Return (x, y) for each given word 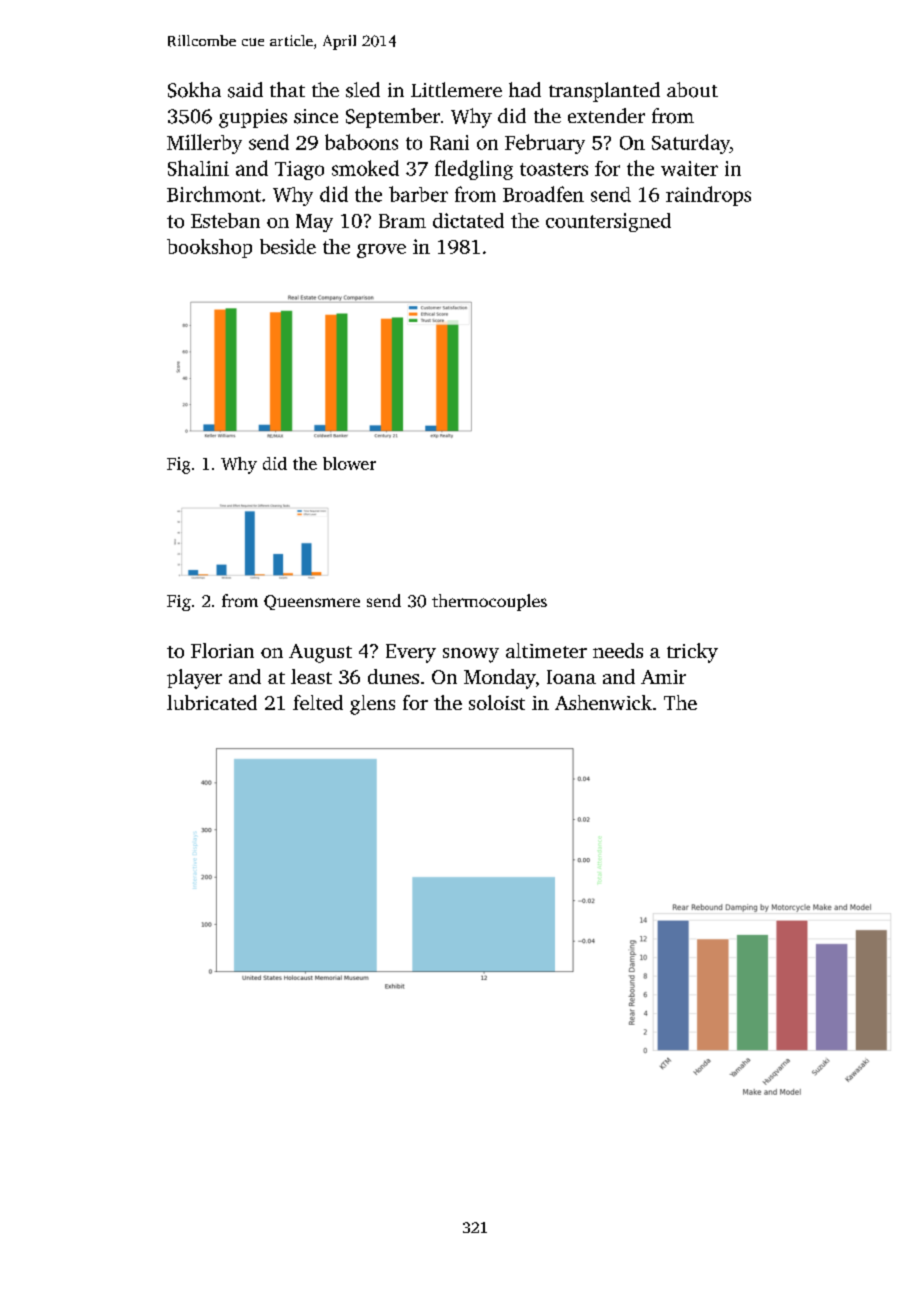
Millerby (204, 144)
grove (381, 251)
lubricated (212, 702)
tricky (692, 653)
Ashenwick (603, 702)
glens (372, 705)
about (692, 90)
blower (349, 463)
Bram (402, 221)
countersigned (608, 222)
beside (288, 246)
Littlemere (456, 89)
